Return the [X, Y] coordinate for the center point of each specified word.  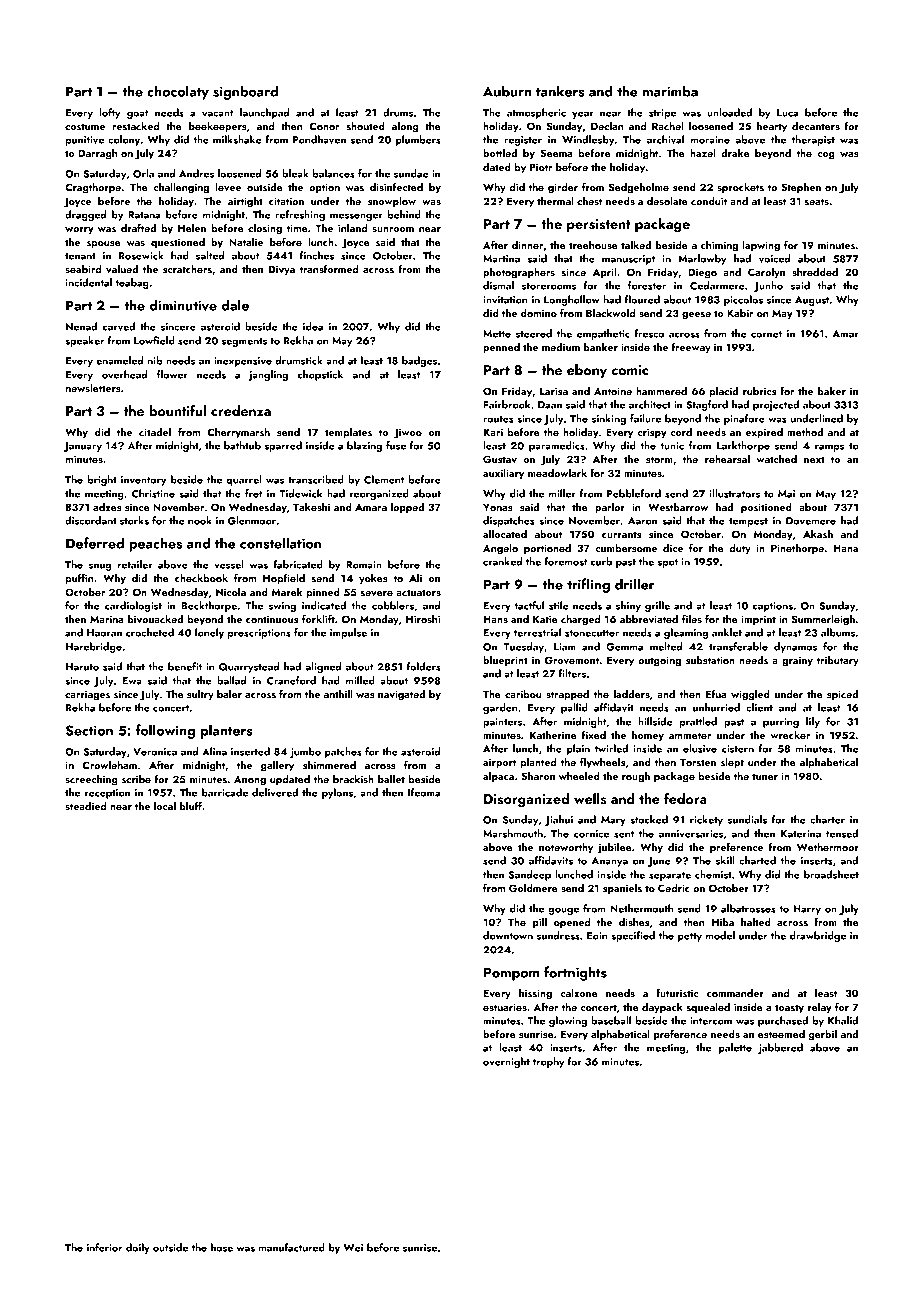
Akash [818, 534]
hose [222, 1247]
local [165, 806]
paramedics [557, 446]
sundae [411, 173]
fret [254, 493]
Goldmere [533, 888]
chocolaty [178, 92]
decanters [816, 126]
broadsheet [831, 874]
